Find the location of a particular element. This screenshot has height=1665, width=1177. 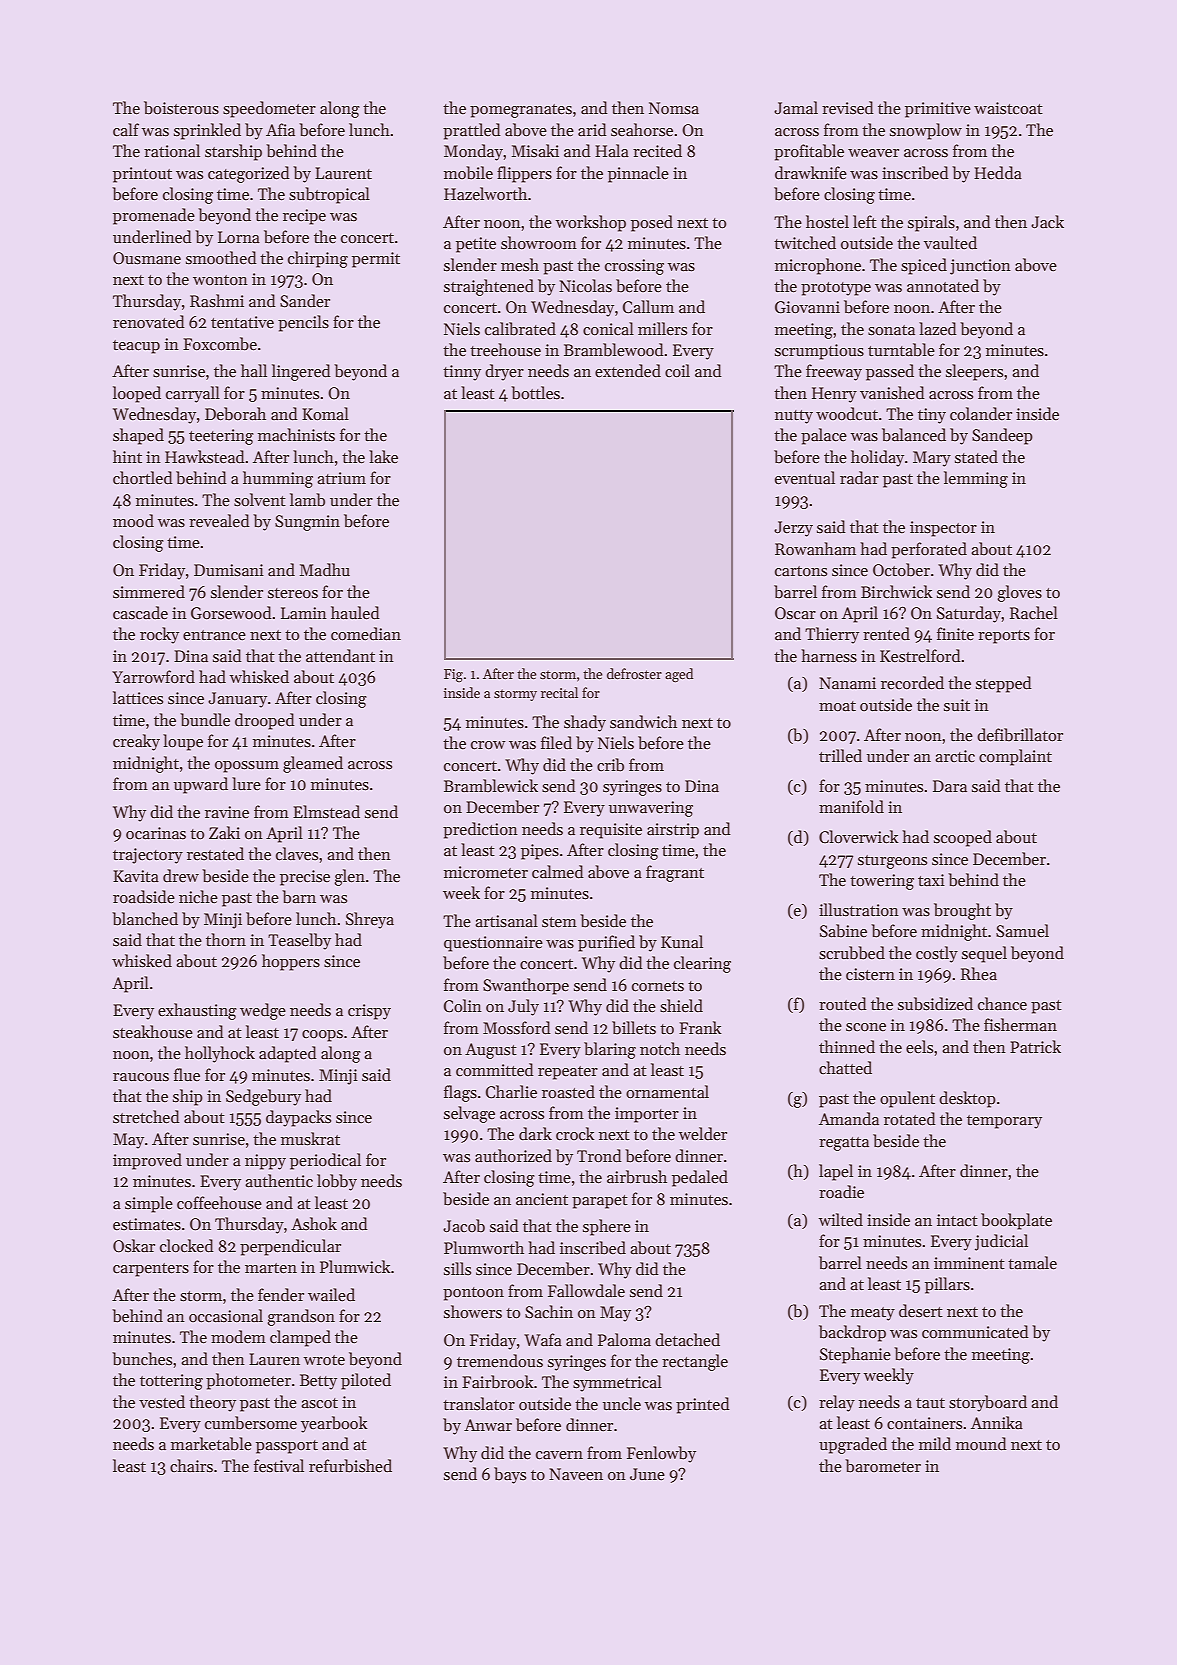

sandwich is located at coordinates (643, 721).
